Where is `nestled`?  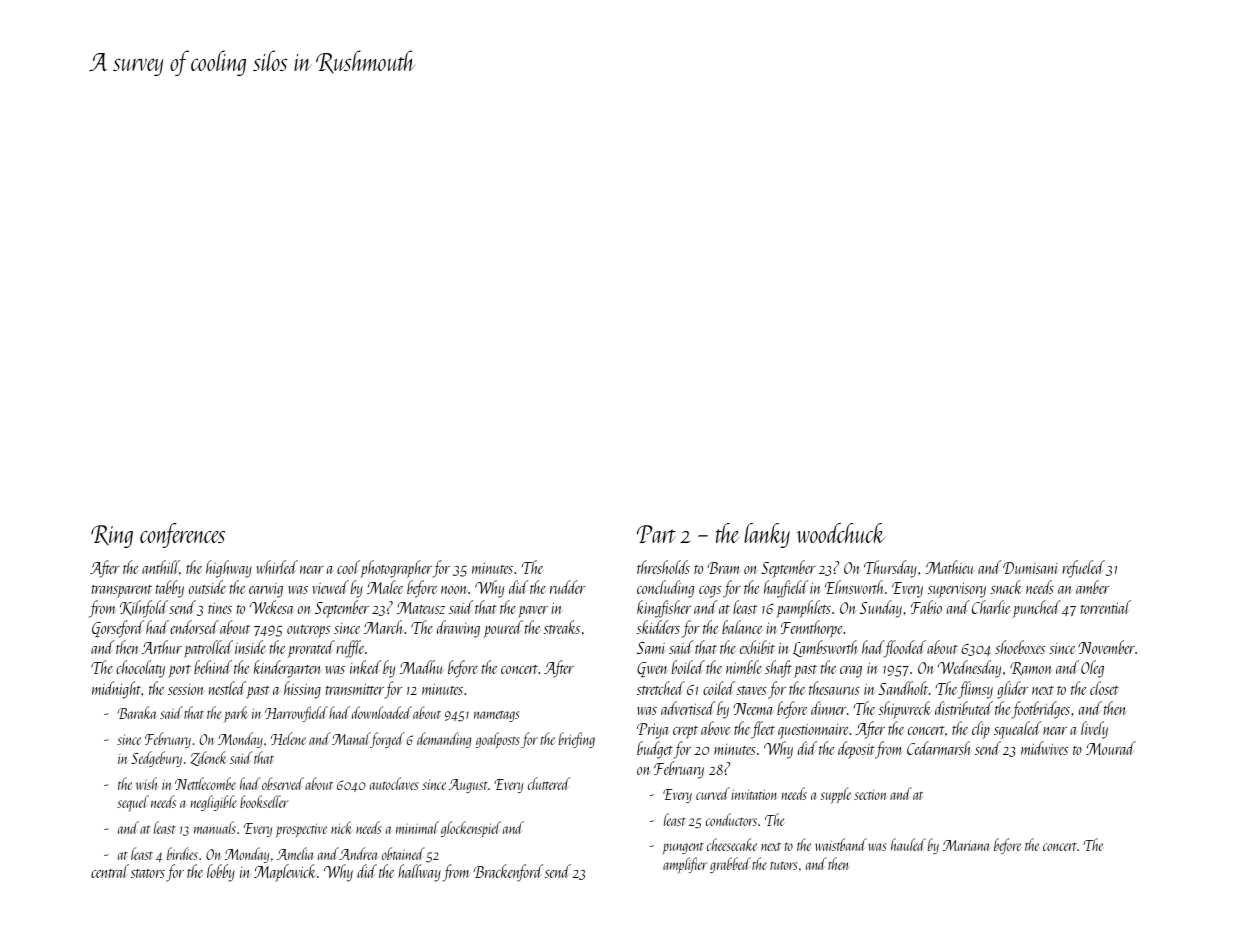
nestled is located at coordinates (227, 688).
